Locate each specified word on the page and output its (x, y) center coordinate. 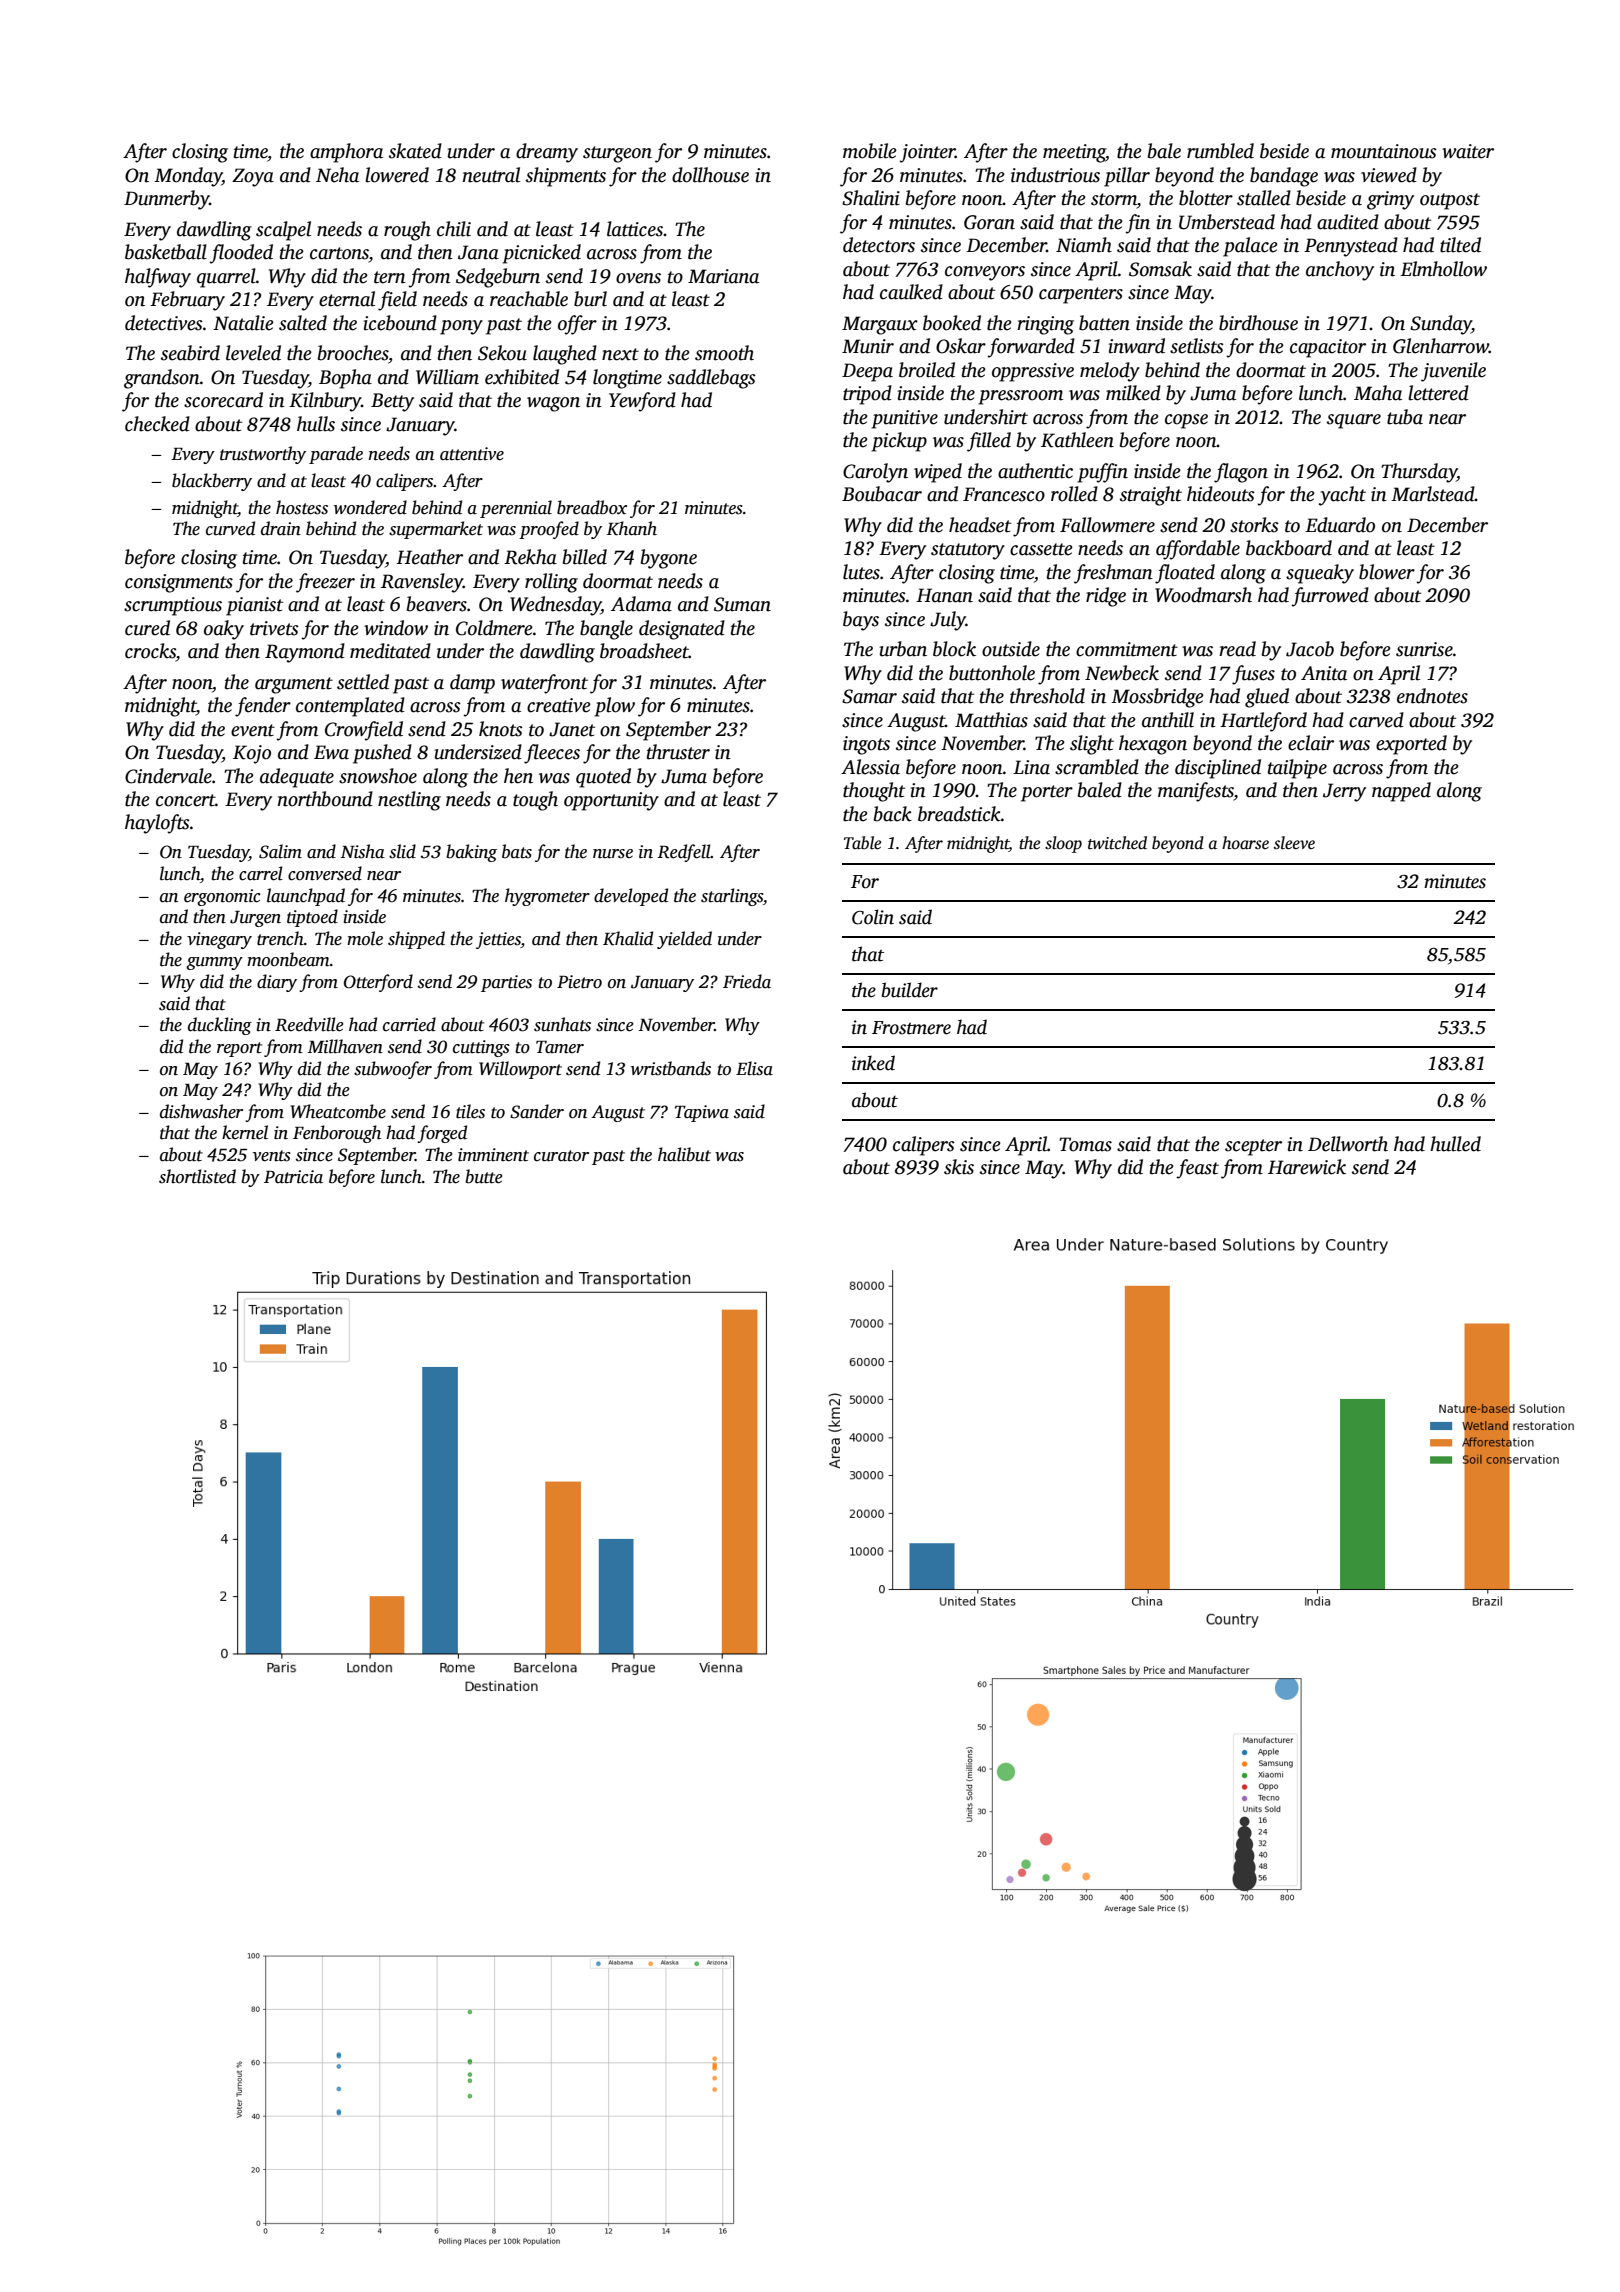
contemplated (350, 707)
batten (1104, 323)
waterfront (544, 684)
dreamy (547, 153)
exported (1411, 745)
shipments (566, 177)
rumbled (1220, 151)
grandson (162, 379)
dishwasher (201, 1111)
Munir (868, 346)
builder (910, 990)
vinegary (219, 940)
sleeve (1294, 843)
